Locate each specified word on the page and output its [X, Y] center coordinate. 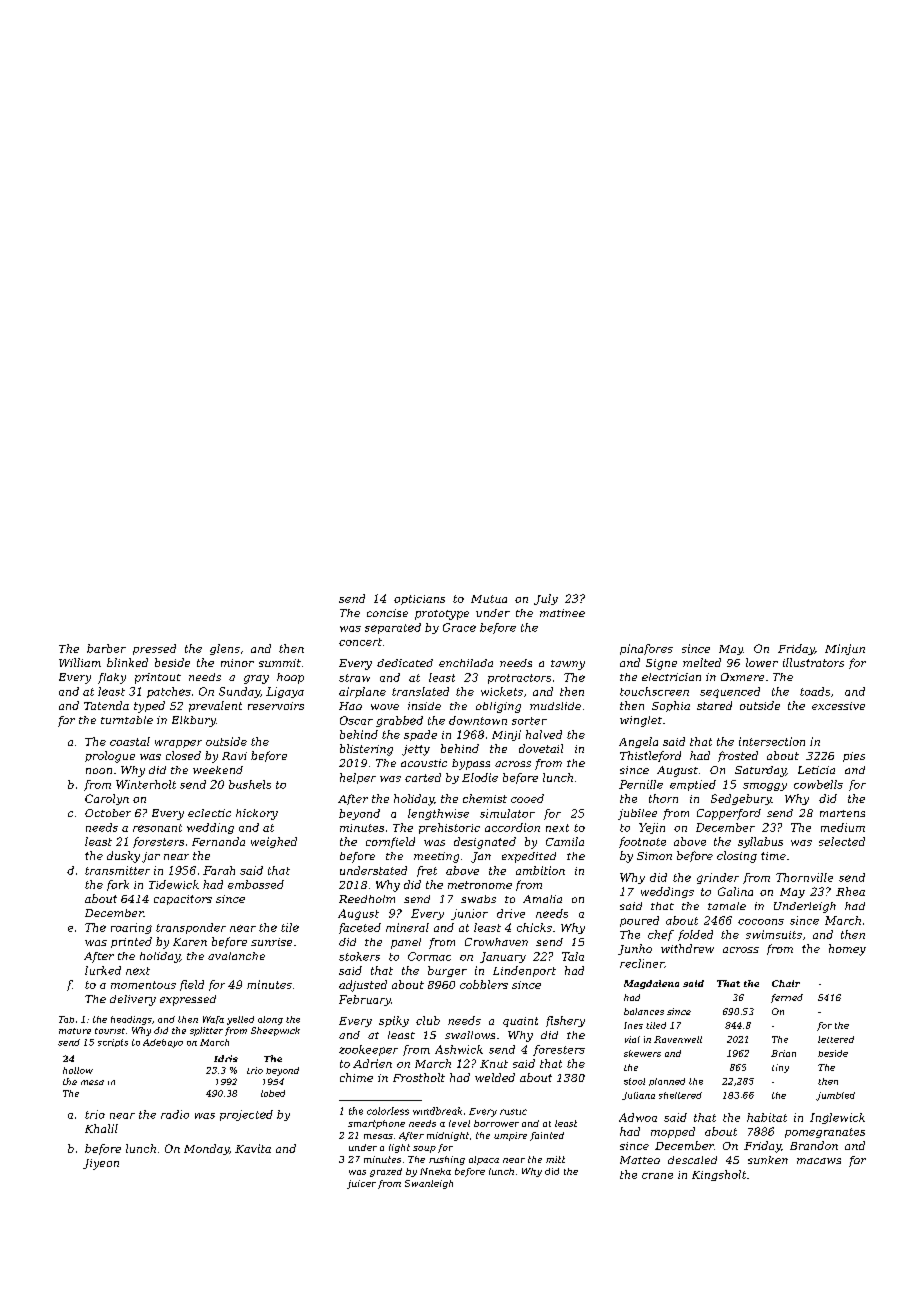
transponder [191, 928]
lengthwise [438, 814]
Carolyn [107, 799]
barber [106, 648]
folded [695, 935]
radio [175, 1114]
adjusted [363, 986]
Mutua [489, 599]
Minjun [845, 649]
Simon [654, 856]
